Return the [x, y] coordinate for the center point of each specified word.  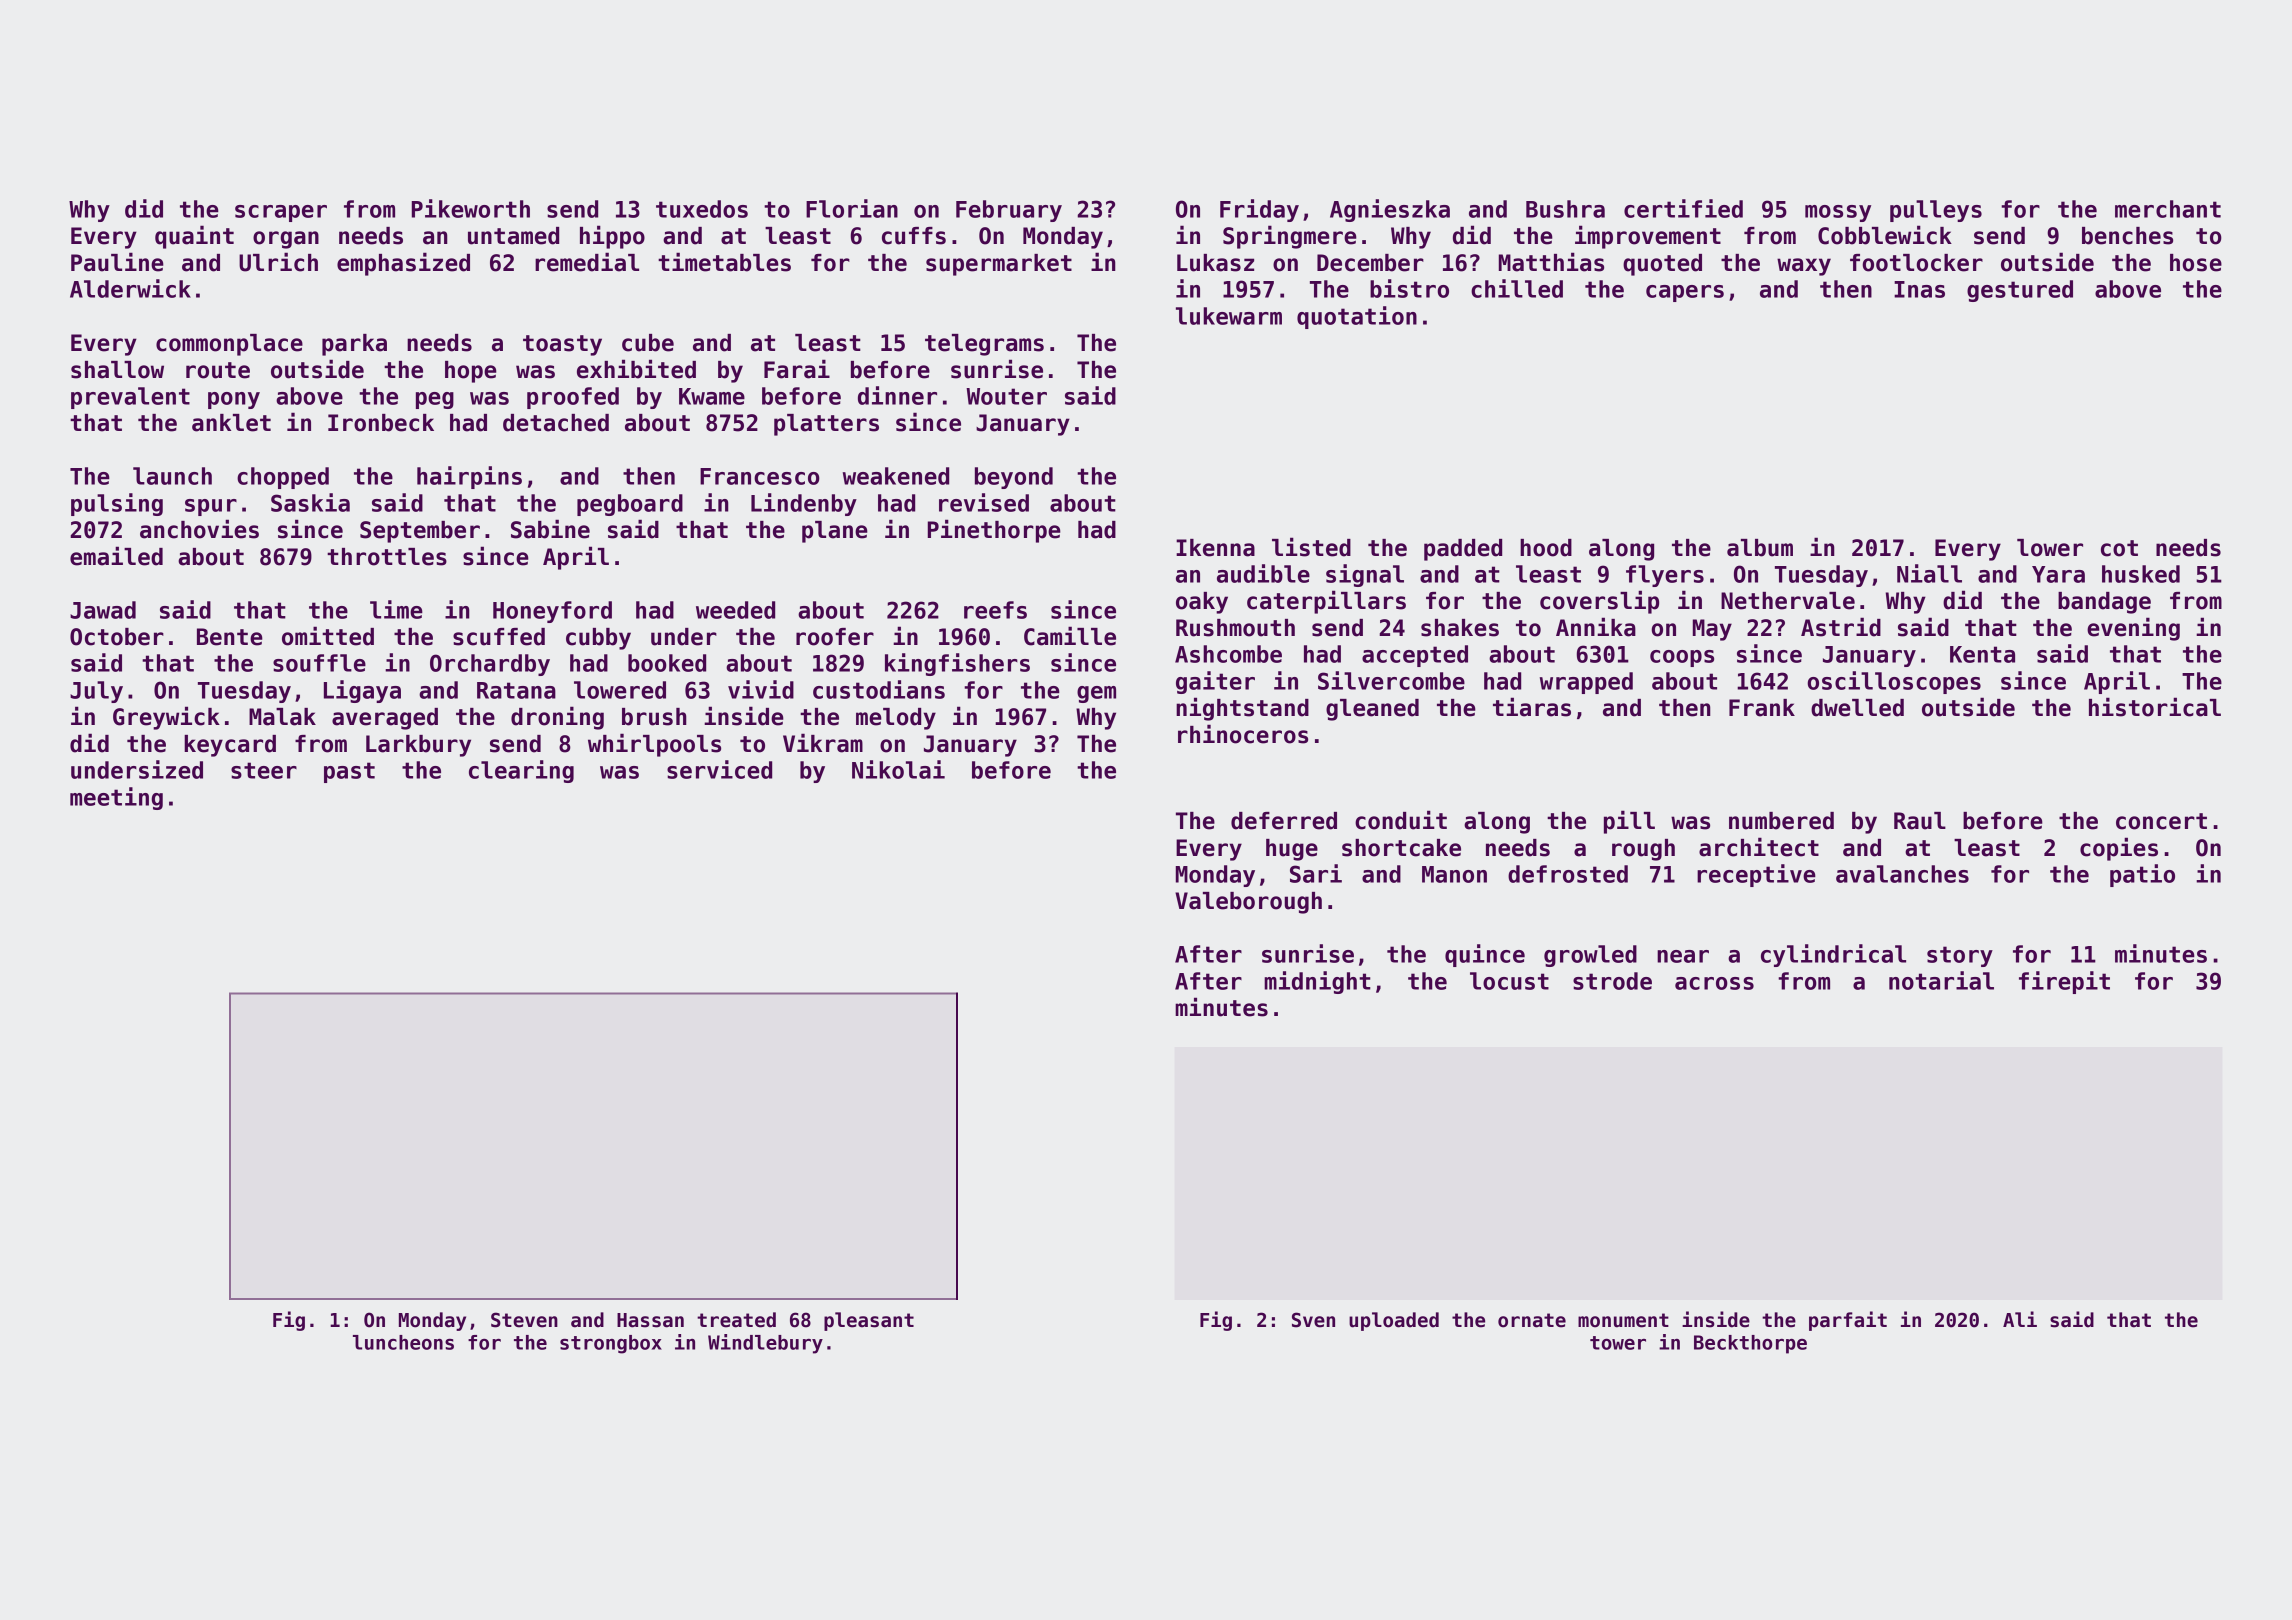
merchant [2168, 209]
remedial [587, 262]
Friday [1259, 210]
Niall [1929, 573]
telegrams [984, 345]
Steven [524, 1320]
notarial [1941, 980]
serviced [719, 769]
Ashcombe [1228, 654]
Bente [230, 637]
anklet [231, 423]
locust [1509, 981]
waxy [1804, 267]
